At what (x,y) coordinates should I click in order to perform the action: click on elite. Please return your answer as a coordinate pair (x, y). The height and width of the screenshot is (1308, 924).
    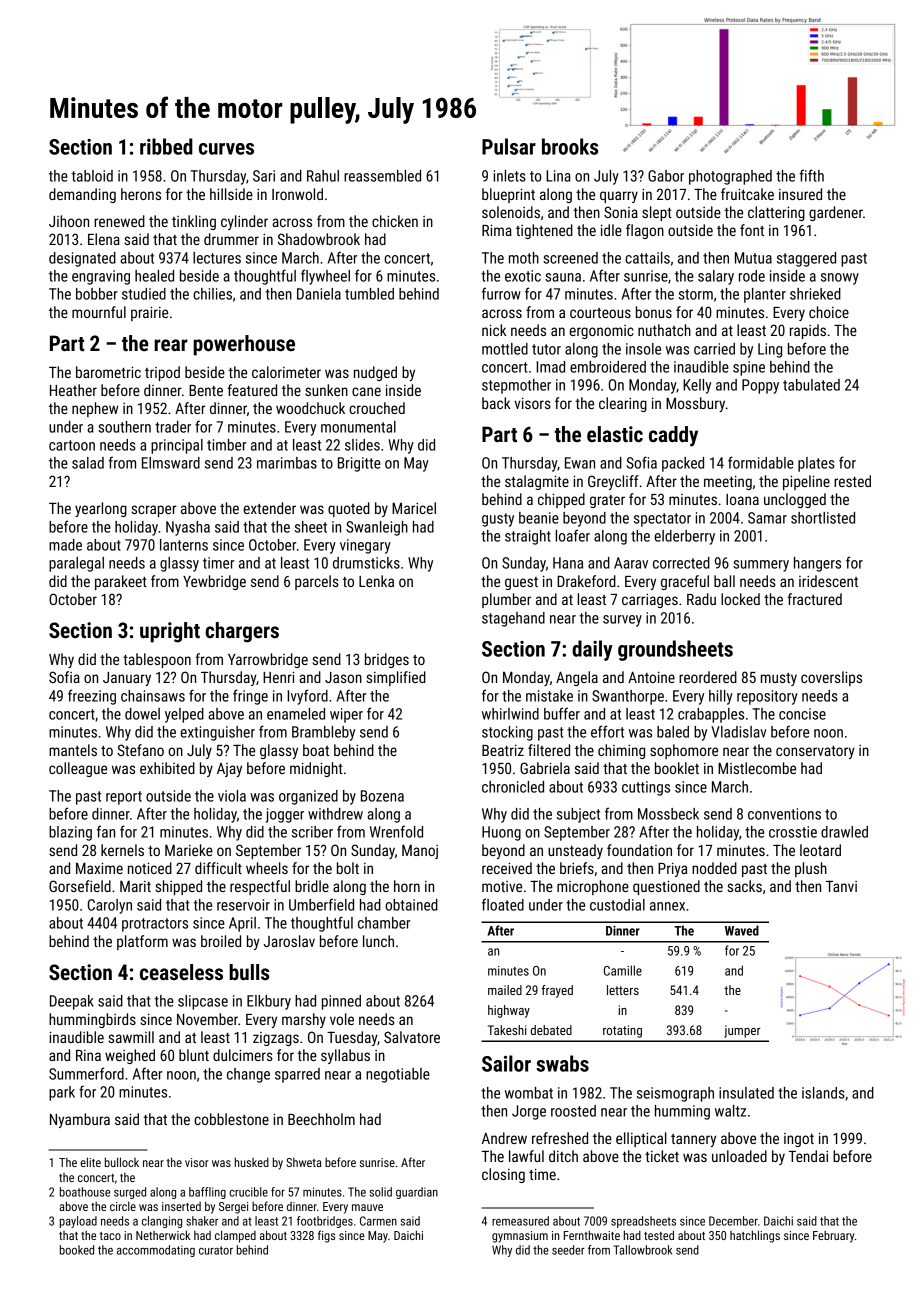
    Looking at the image, I should click on (91, 1162).
